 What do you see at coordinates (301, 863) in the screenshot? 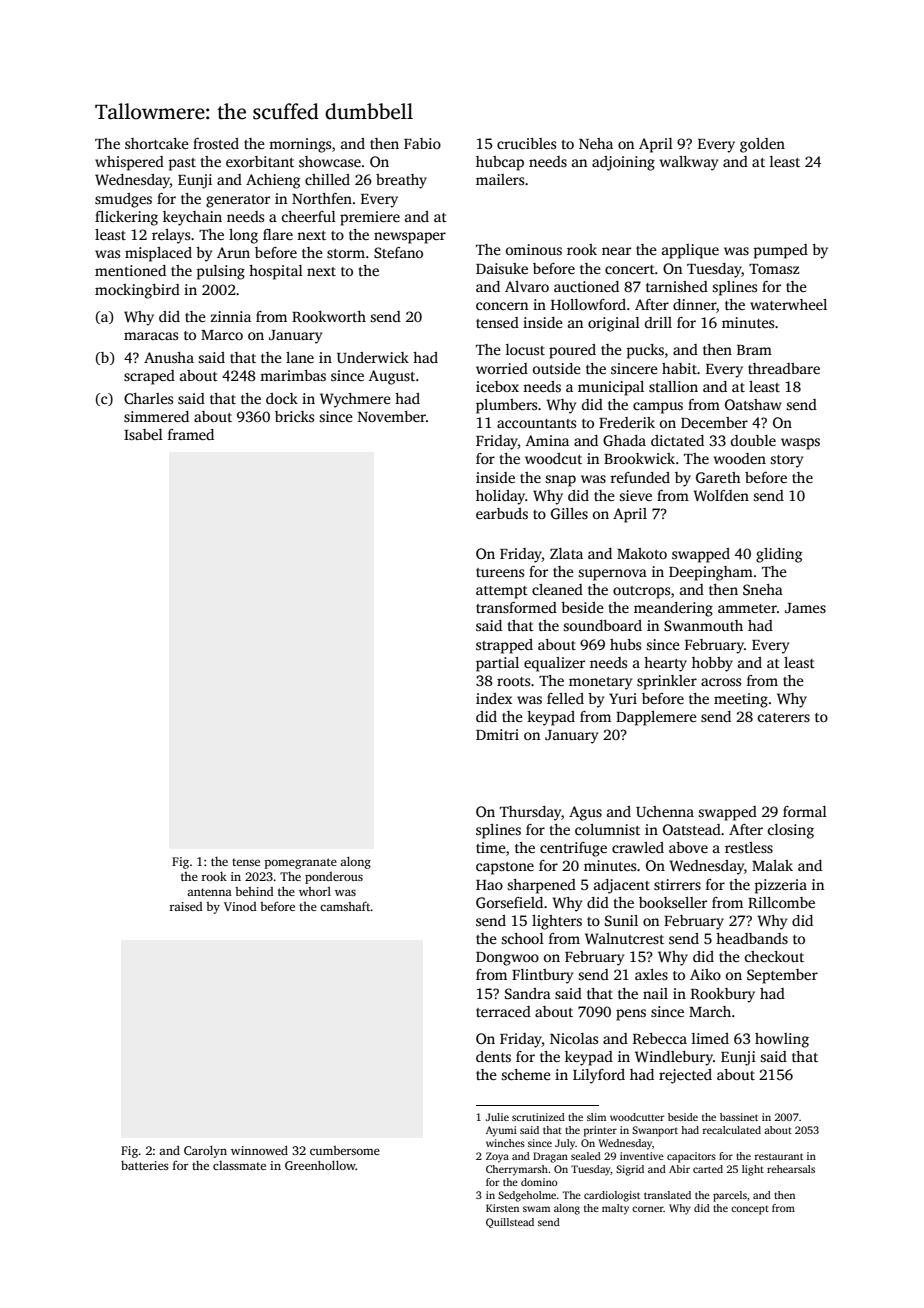
I see `pomegranate` at bounding box center [301, 863].
